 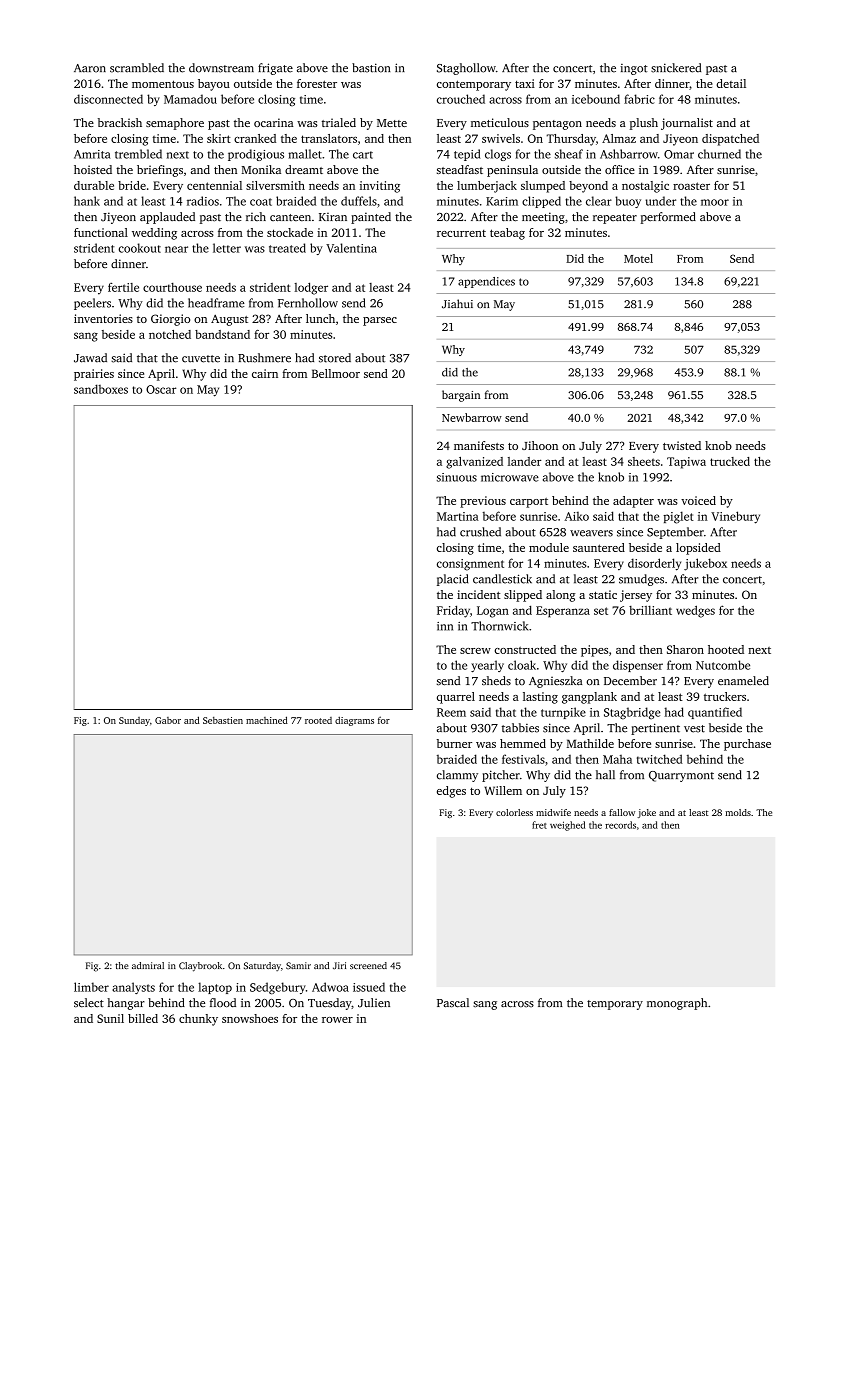 What do you see at coordinates (677, 1004) in the screenshot?
I see `monograph` at bounding box center [677, 1004].
